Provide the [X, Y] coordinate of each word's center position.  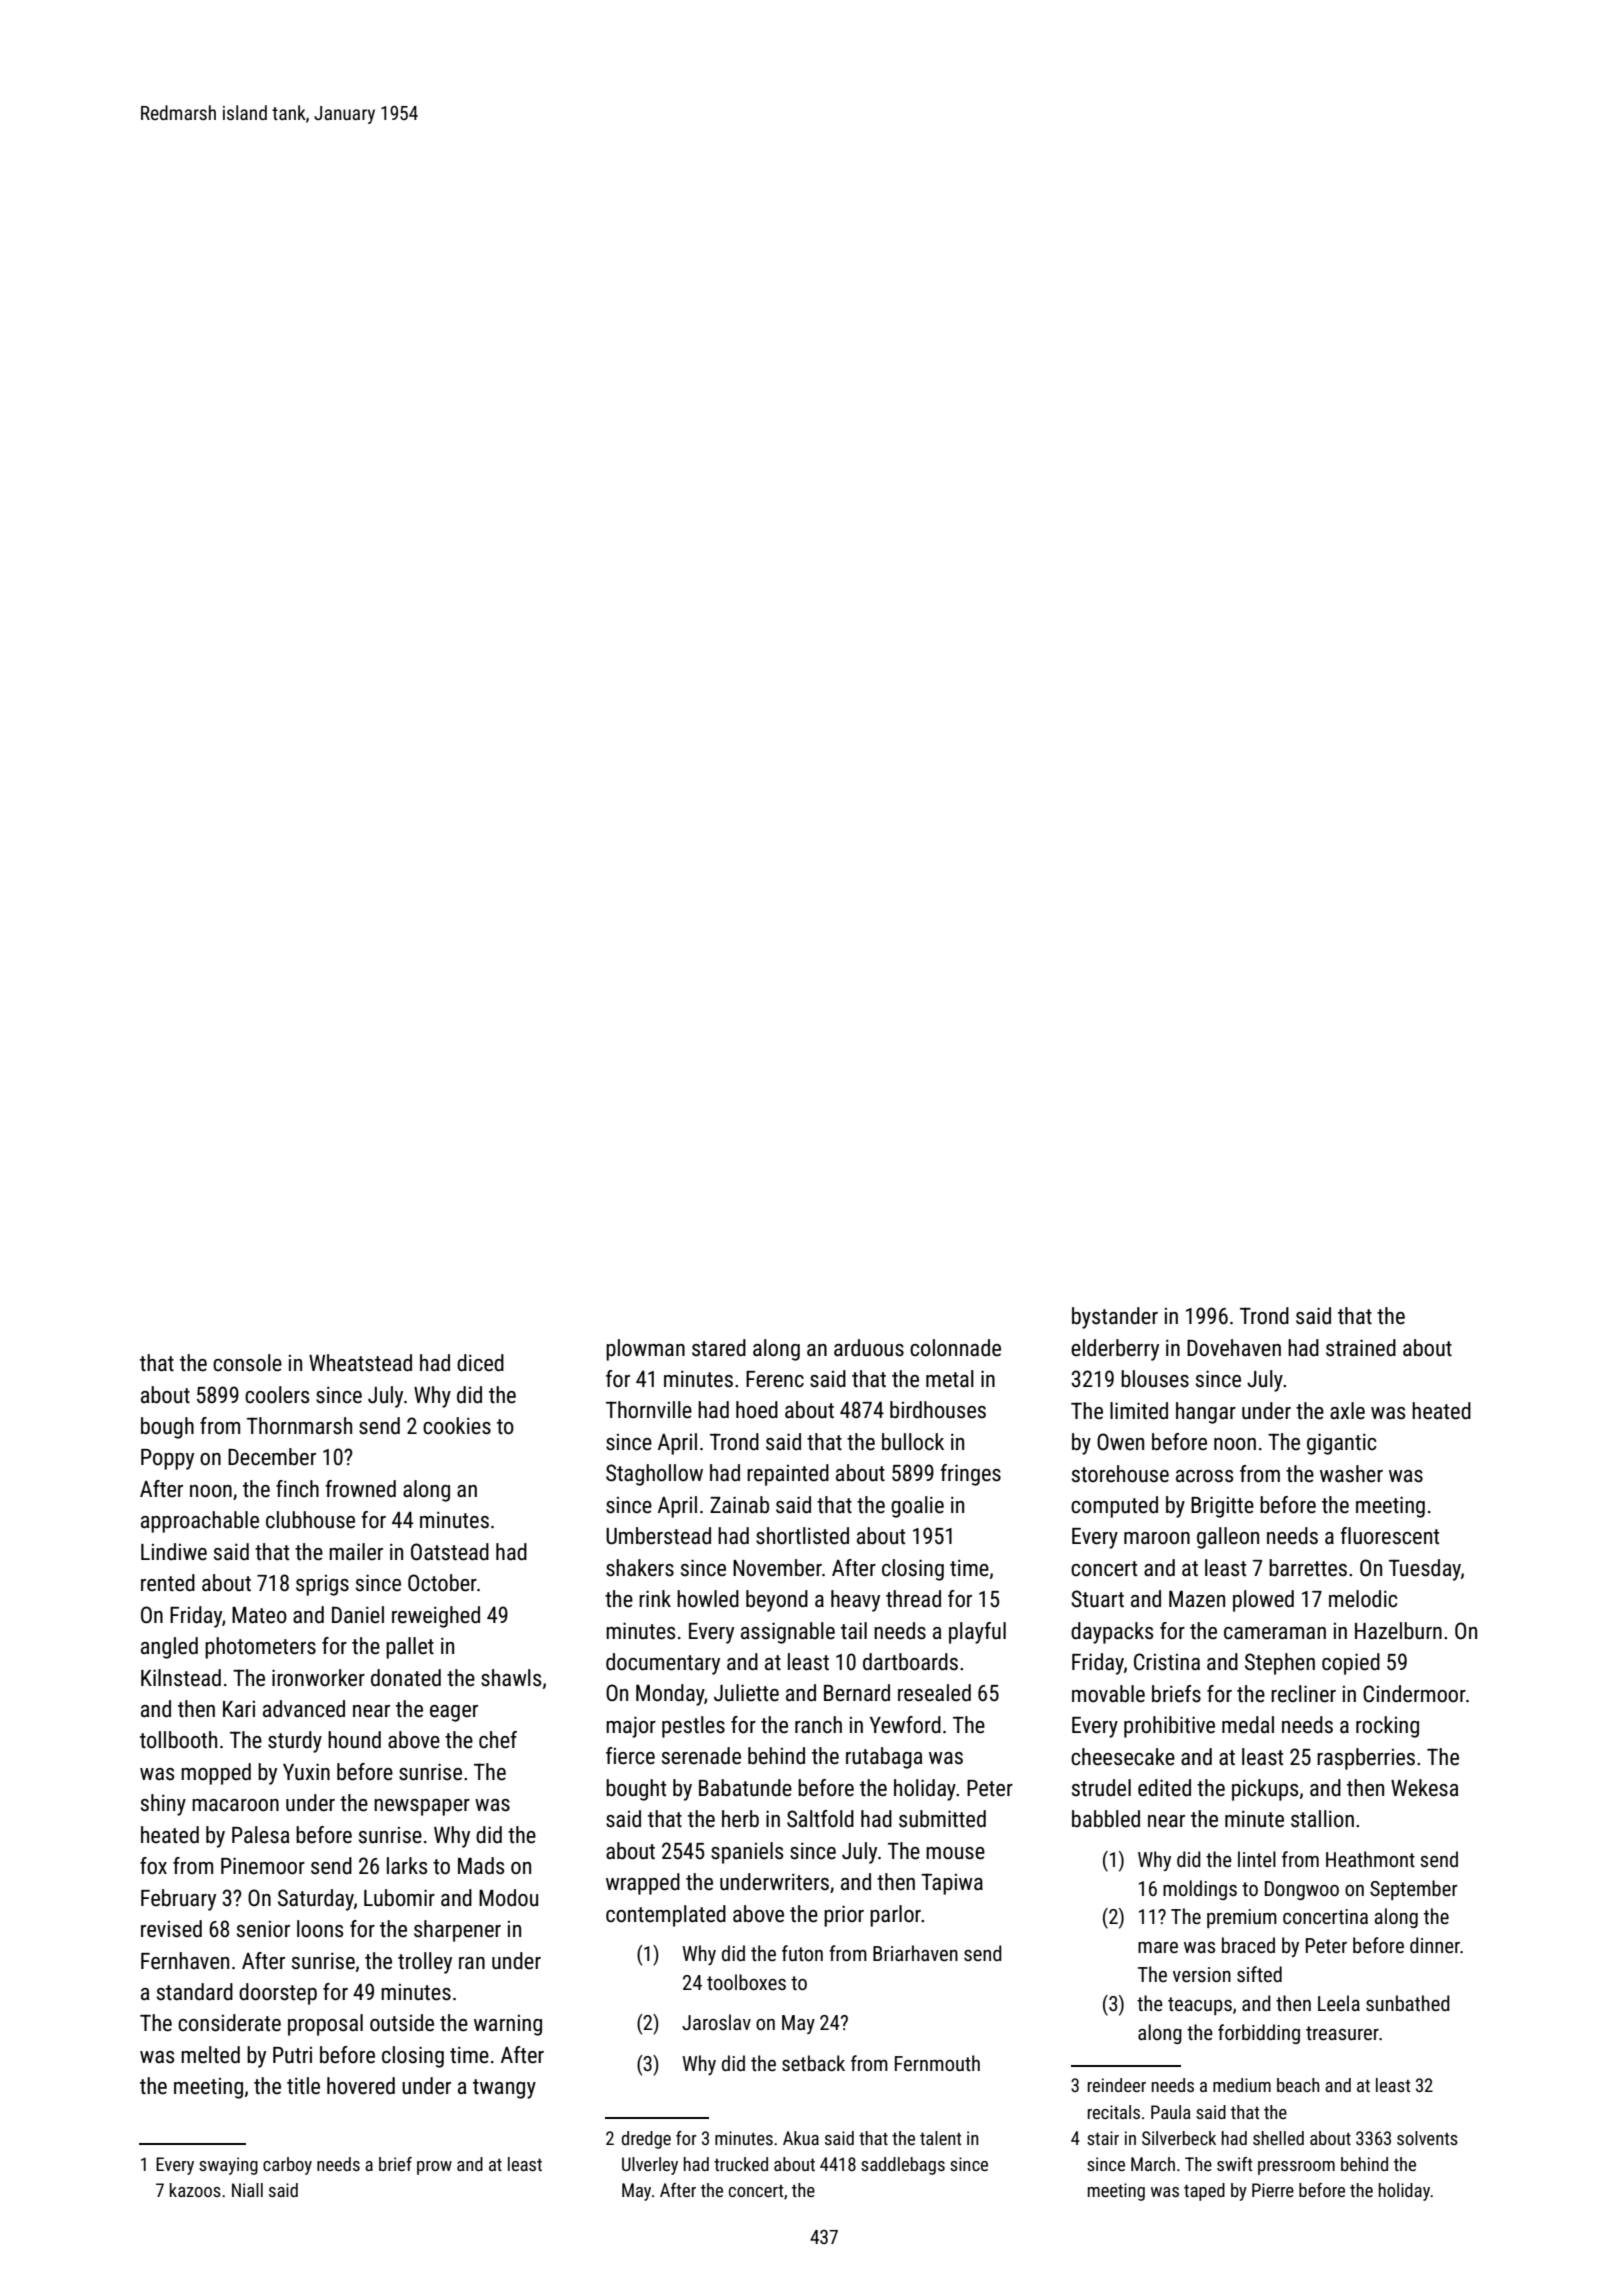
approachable [200, 1522]
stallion [1322, 1819]
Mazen [1197, 1599]
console [247, 1363]
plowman [645, 1350]
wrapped [643, 1884]
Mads [481, 1866]
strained [1361, 1348]
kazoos [195, 2190]
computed [1114, 1507]
